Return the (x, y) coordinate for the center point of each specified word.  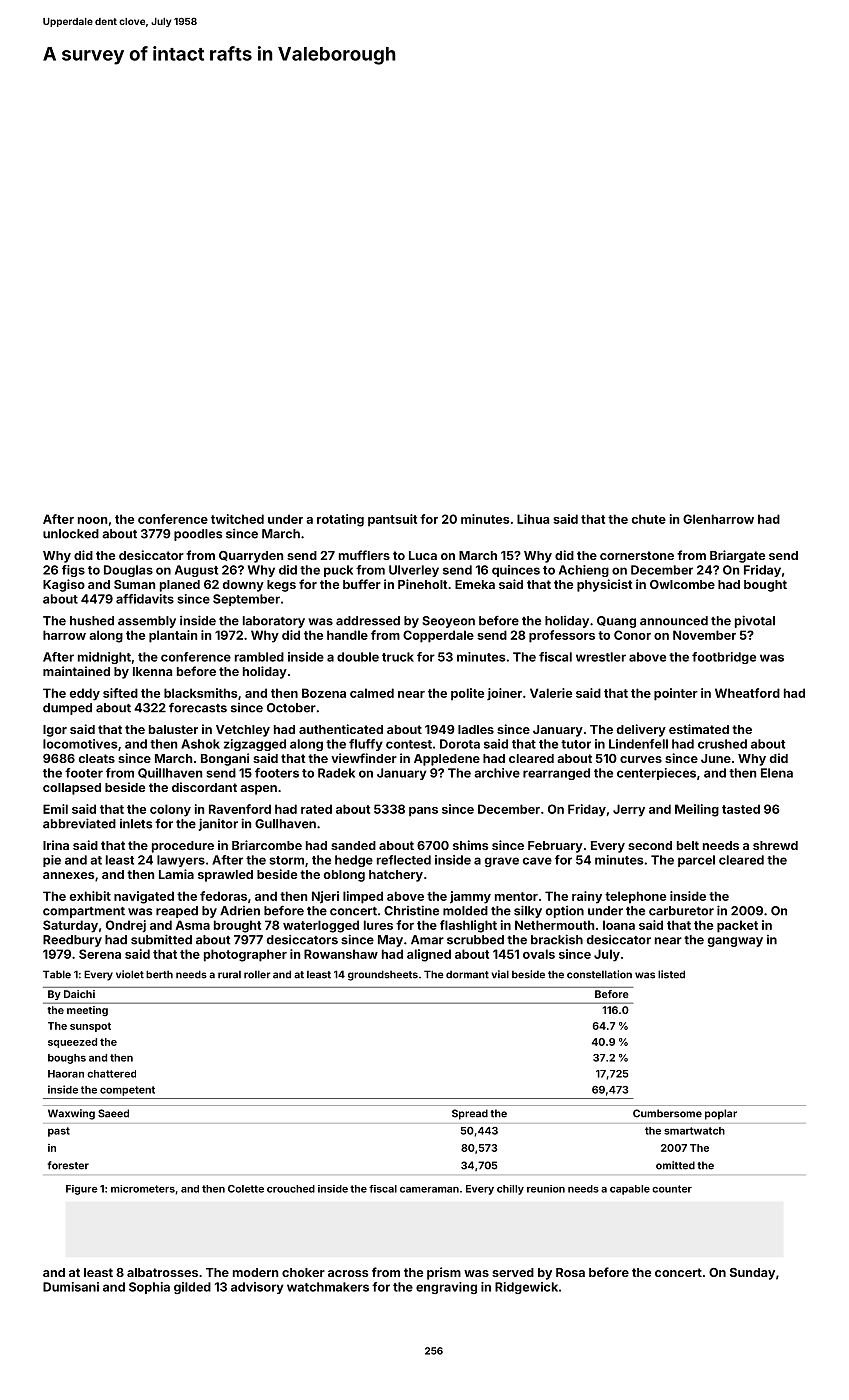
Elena (777, 773)
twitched (237, 519)
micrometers (143, 1189)
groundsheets (383, 975)
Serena (100, 954)
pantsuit (392, 520)
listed (671, 974)
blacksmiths (201, 693)
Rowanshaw (341, 954)
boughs (67, 1059)
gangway (735, 942)
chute (649, 519)
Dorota (460, 744)
